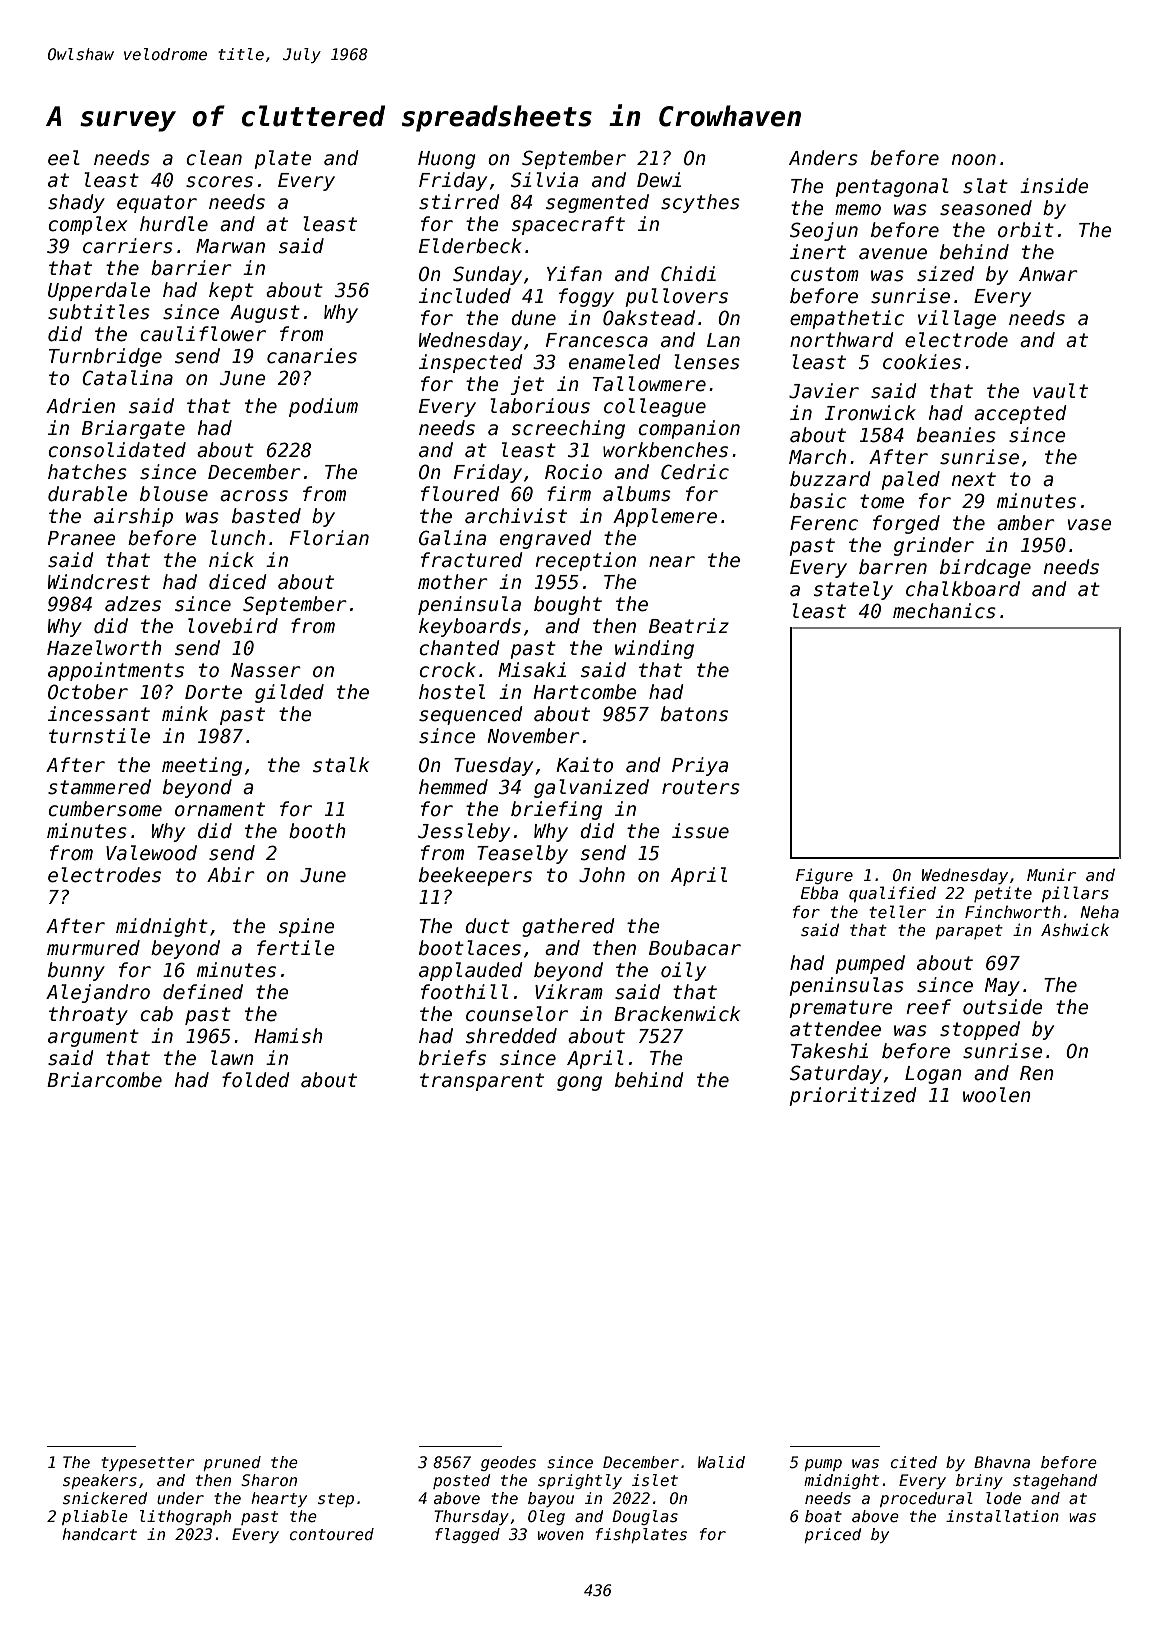 This page has height=1652, width=1168. Describe the element at coordinates (332, 1534) in the page. I see `contoured` at that location.
